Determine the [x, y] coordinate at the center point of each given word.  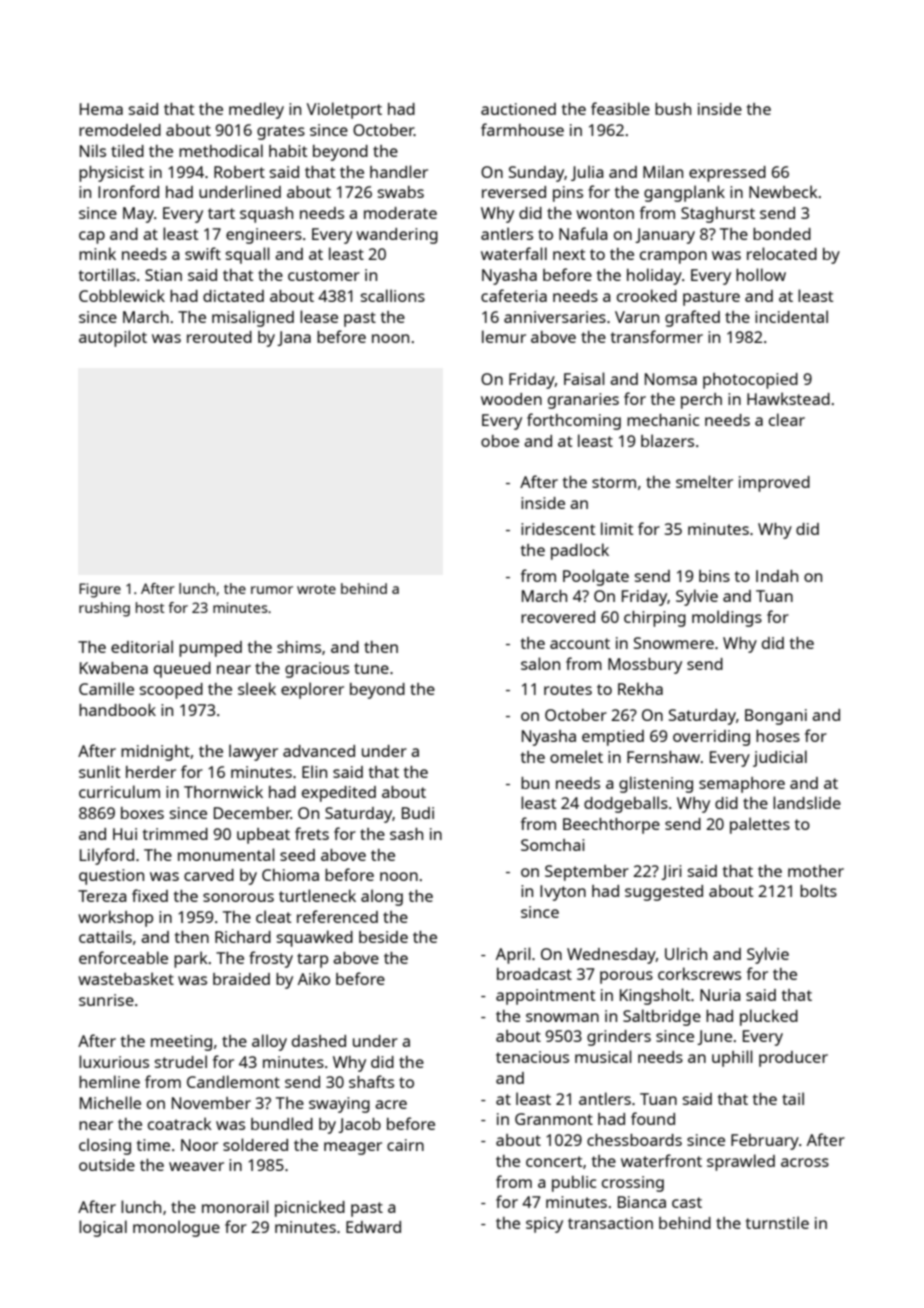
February [765, 1142]
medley [256, 110]
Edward [373, 1227]
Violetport [344, 110]
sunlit [99, 771]
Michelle [110, 1102]
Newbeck [783, 191]
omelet [576, 756]
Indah [777, 576]
